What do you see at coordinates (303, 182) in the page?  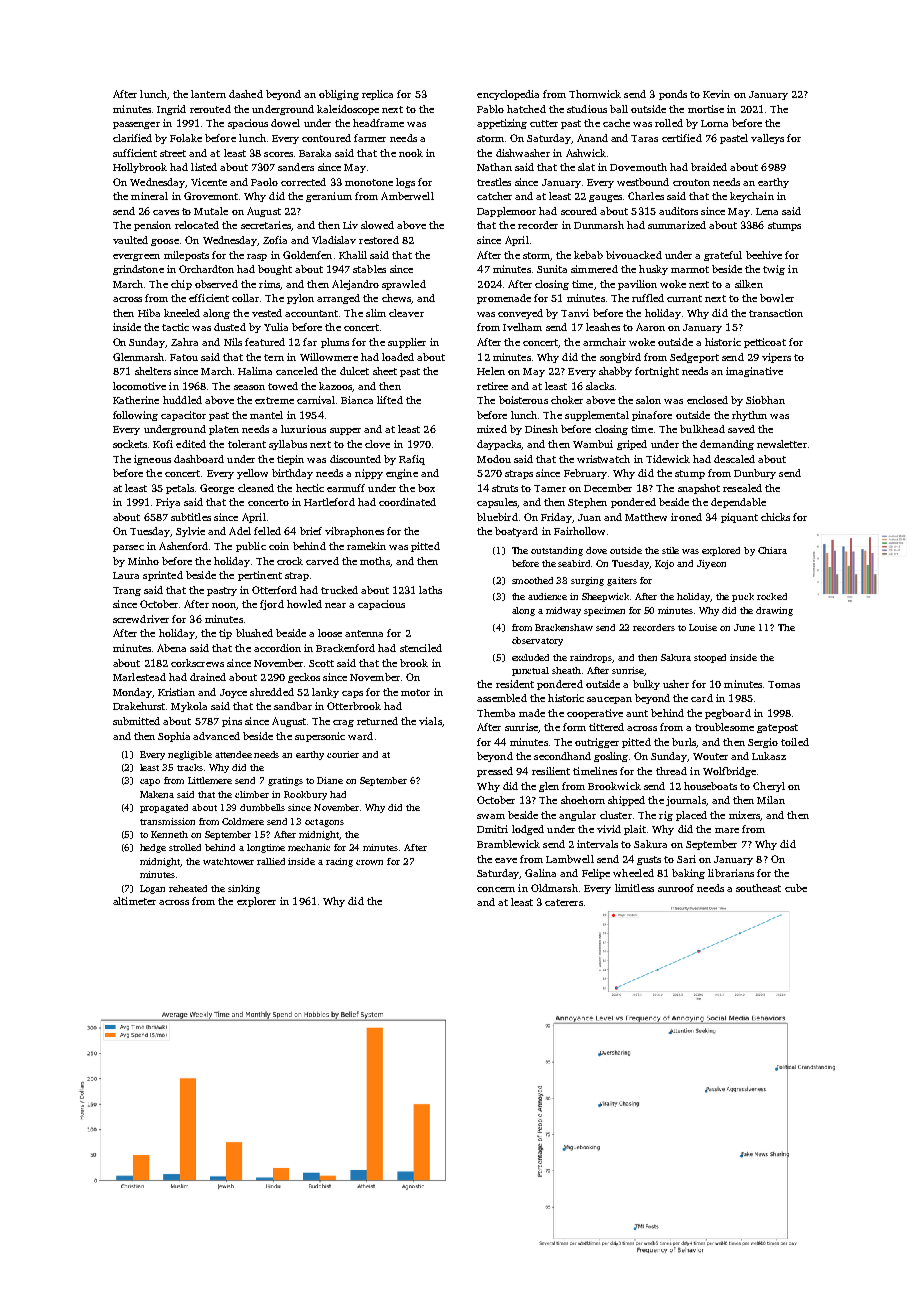 I see `corrected` at bounding box center [303, 182].
